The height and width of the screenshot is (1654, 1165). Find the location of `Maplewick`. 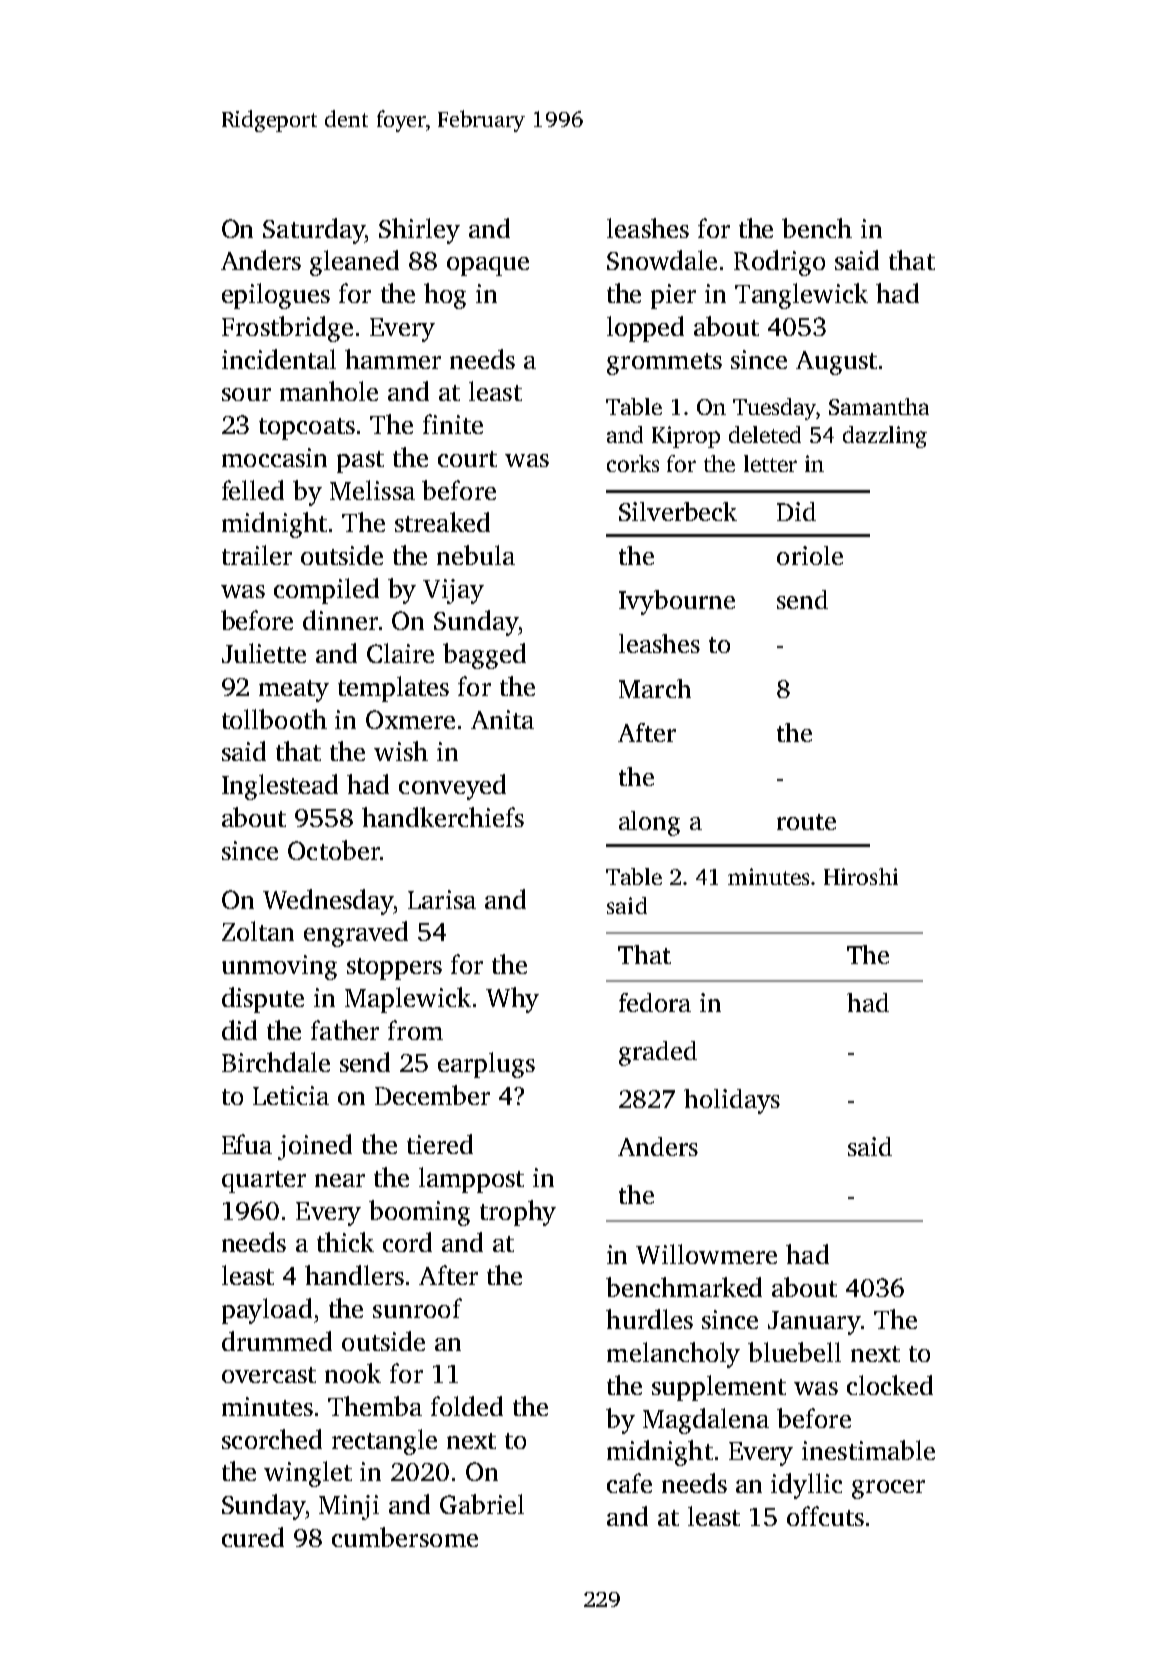

Maplewick is located at coordinates (408, 1000).
